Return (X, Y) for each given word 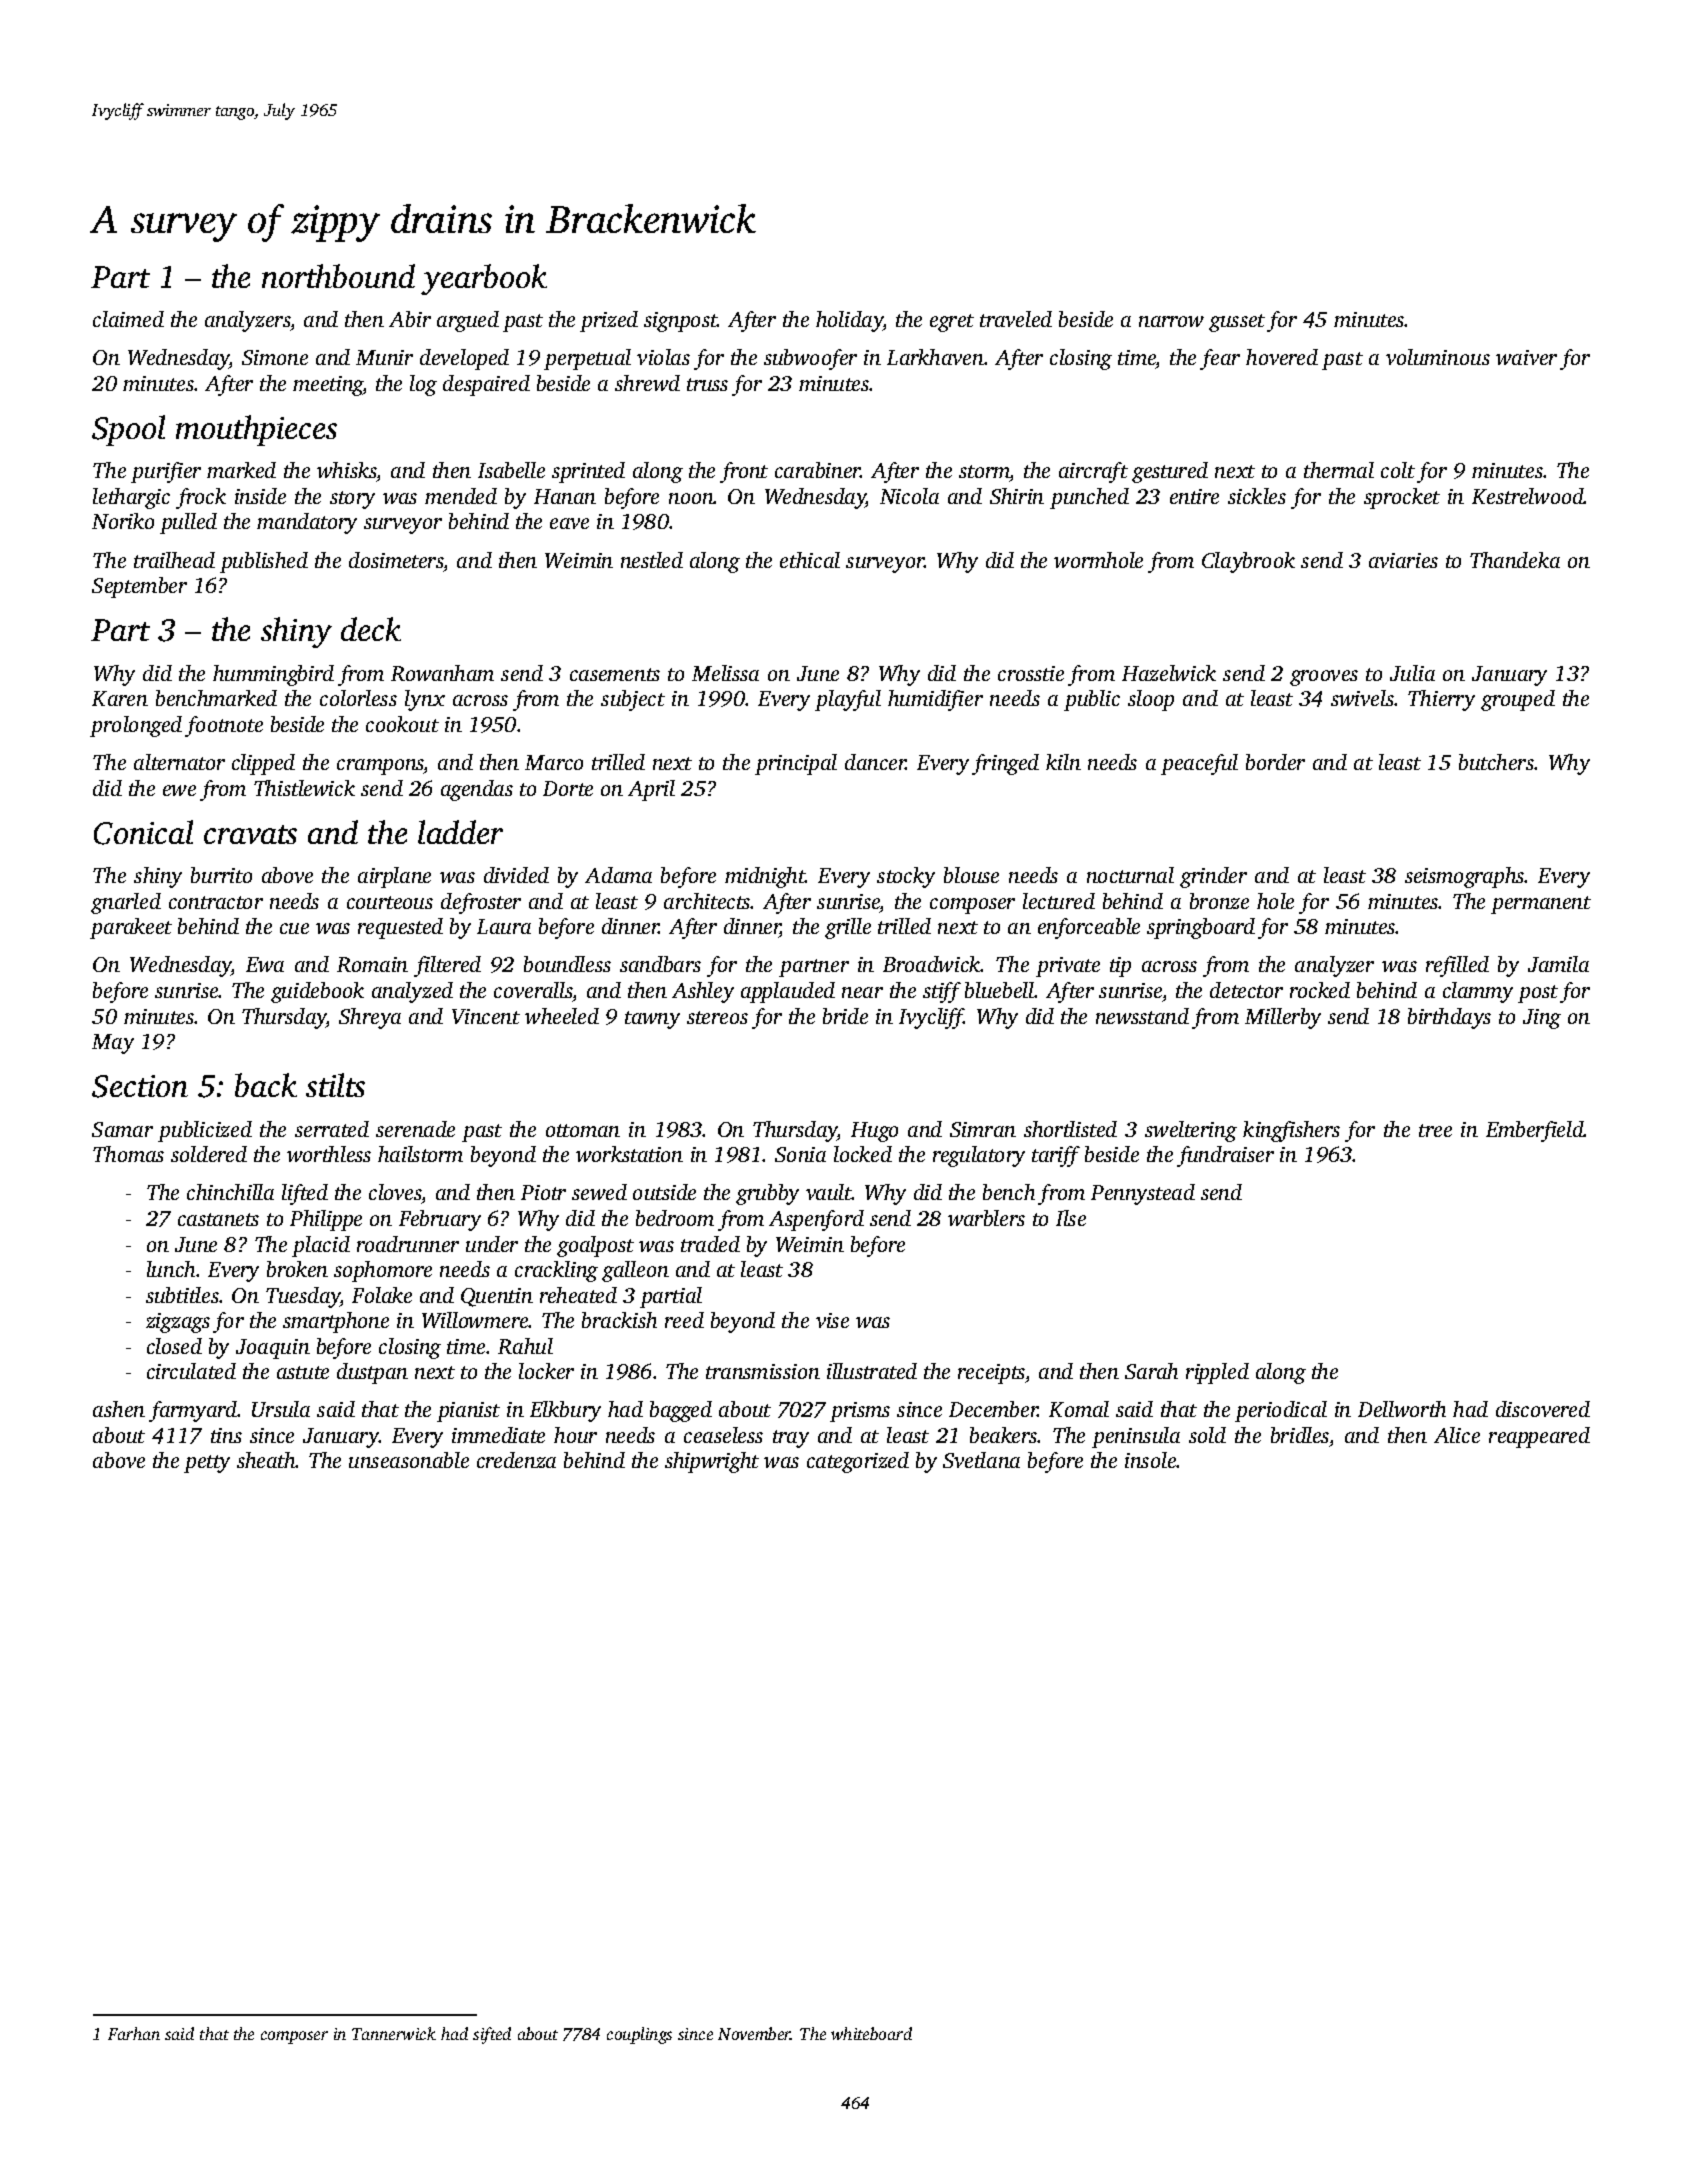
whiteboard (871, 2033)
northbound (338, 276)
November (754, 2033)
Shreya (370, 1018)
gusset (1237, 323)
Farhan (134, 2033)
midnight (765, 877)
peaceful (1199, 764)
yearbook (484, 279)
